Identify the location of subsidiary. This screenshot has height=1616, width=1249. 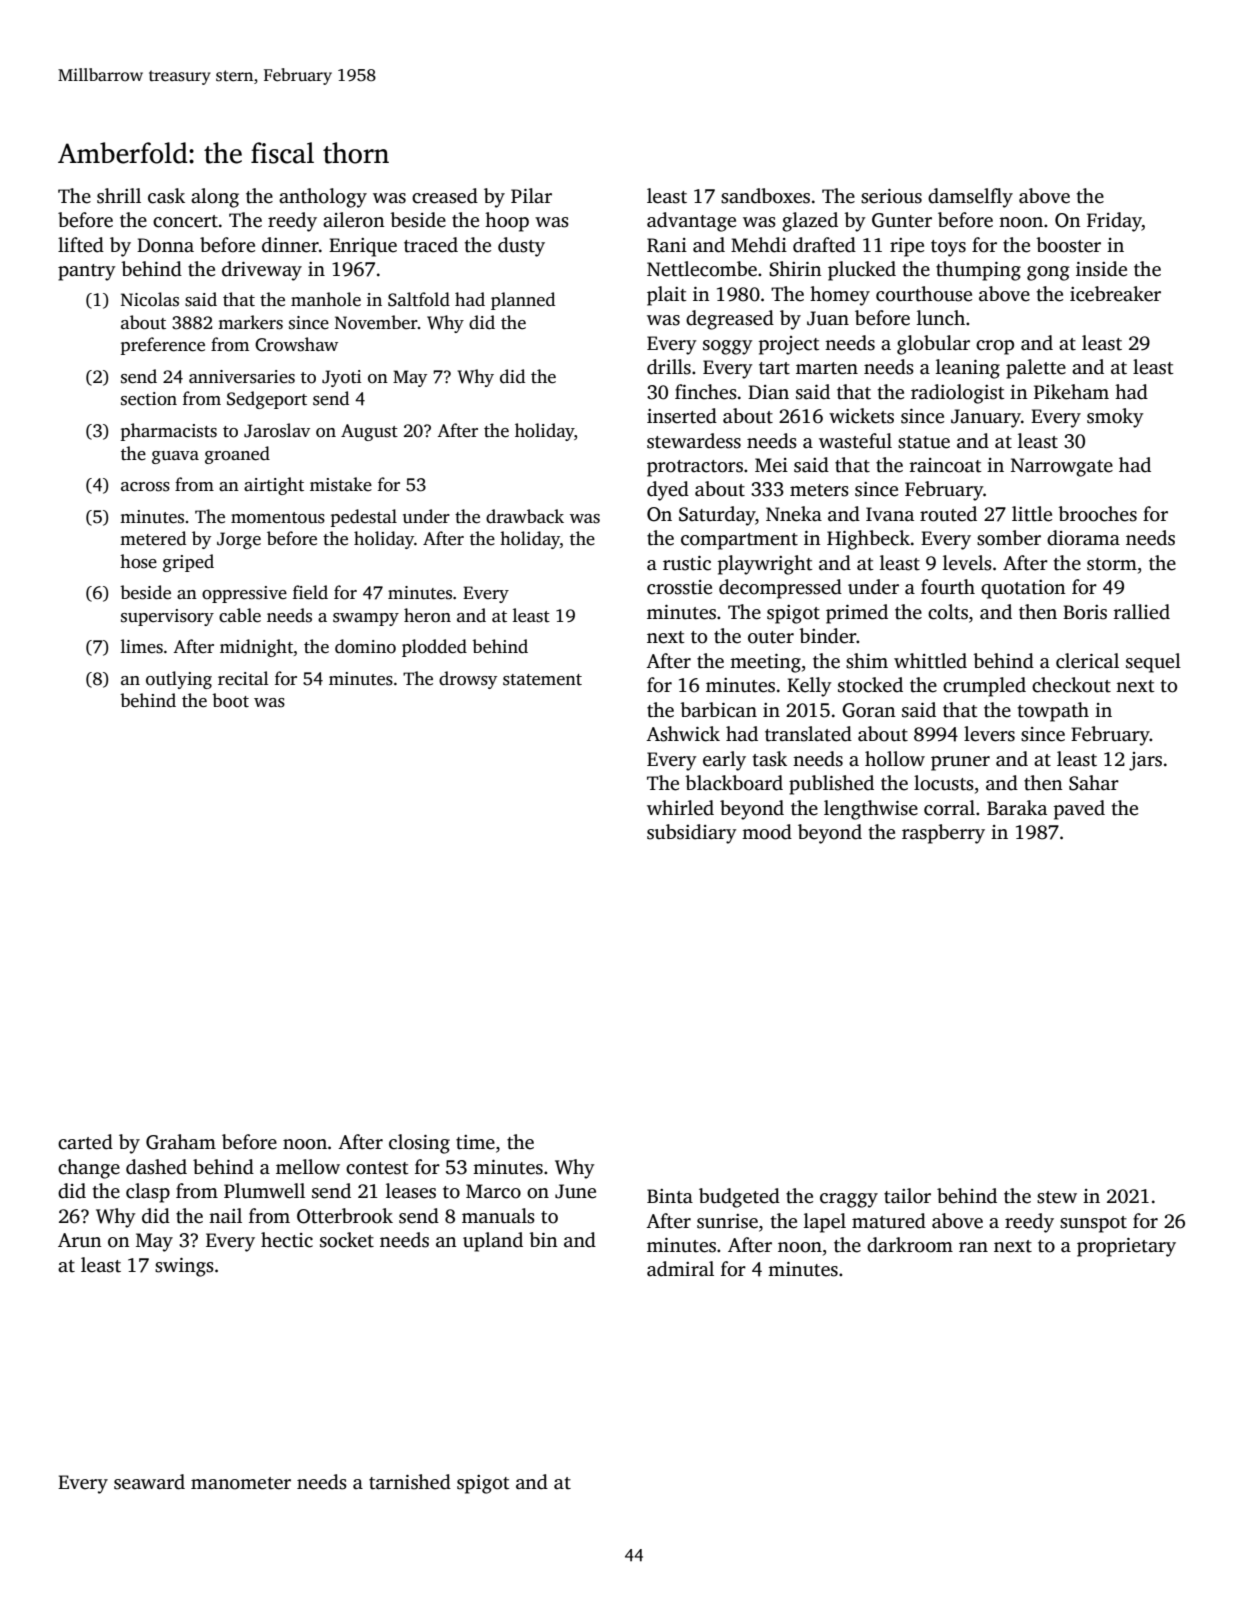
(692, 834).
